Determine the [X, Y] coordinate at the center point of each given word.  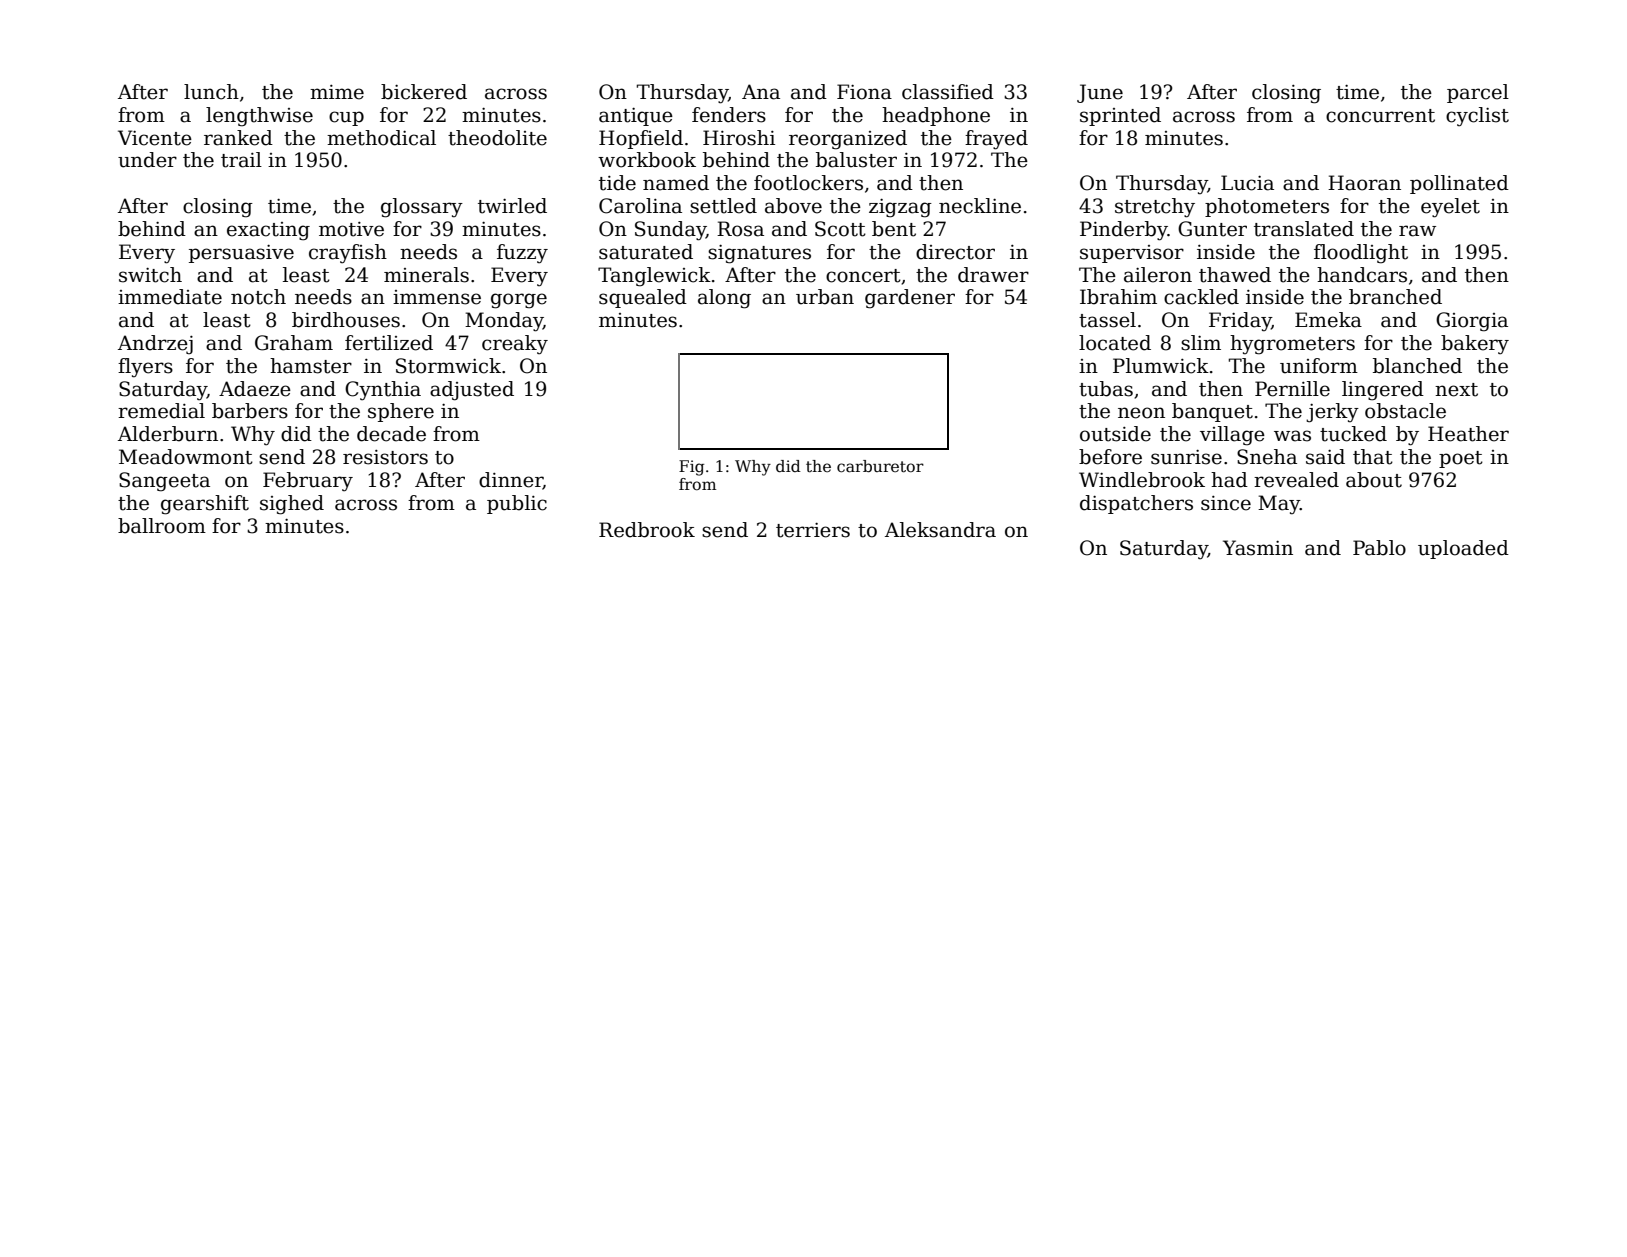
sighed [292, 505]
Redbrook [647, 530]
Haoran [1364, 183]
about [1374, 480]
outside [1115, 434]
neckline [980, 206]
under [147, 160]
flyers [145, 368]
